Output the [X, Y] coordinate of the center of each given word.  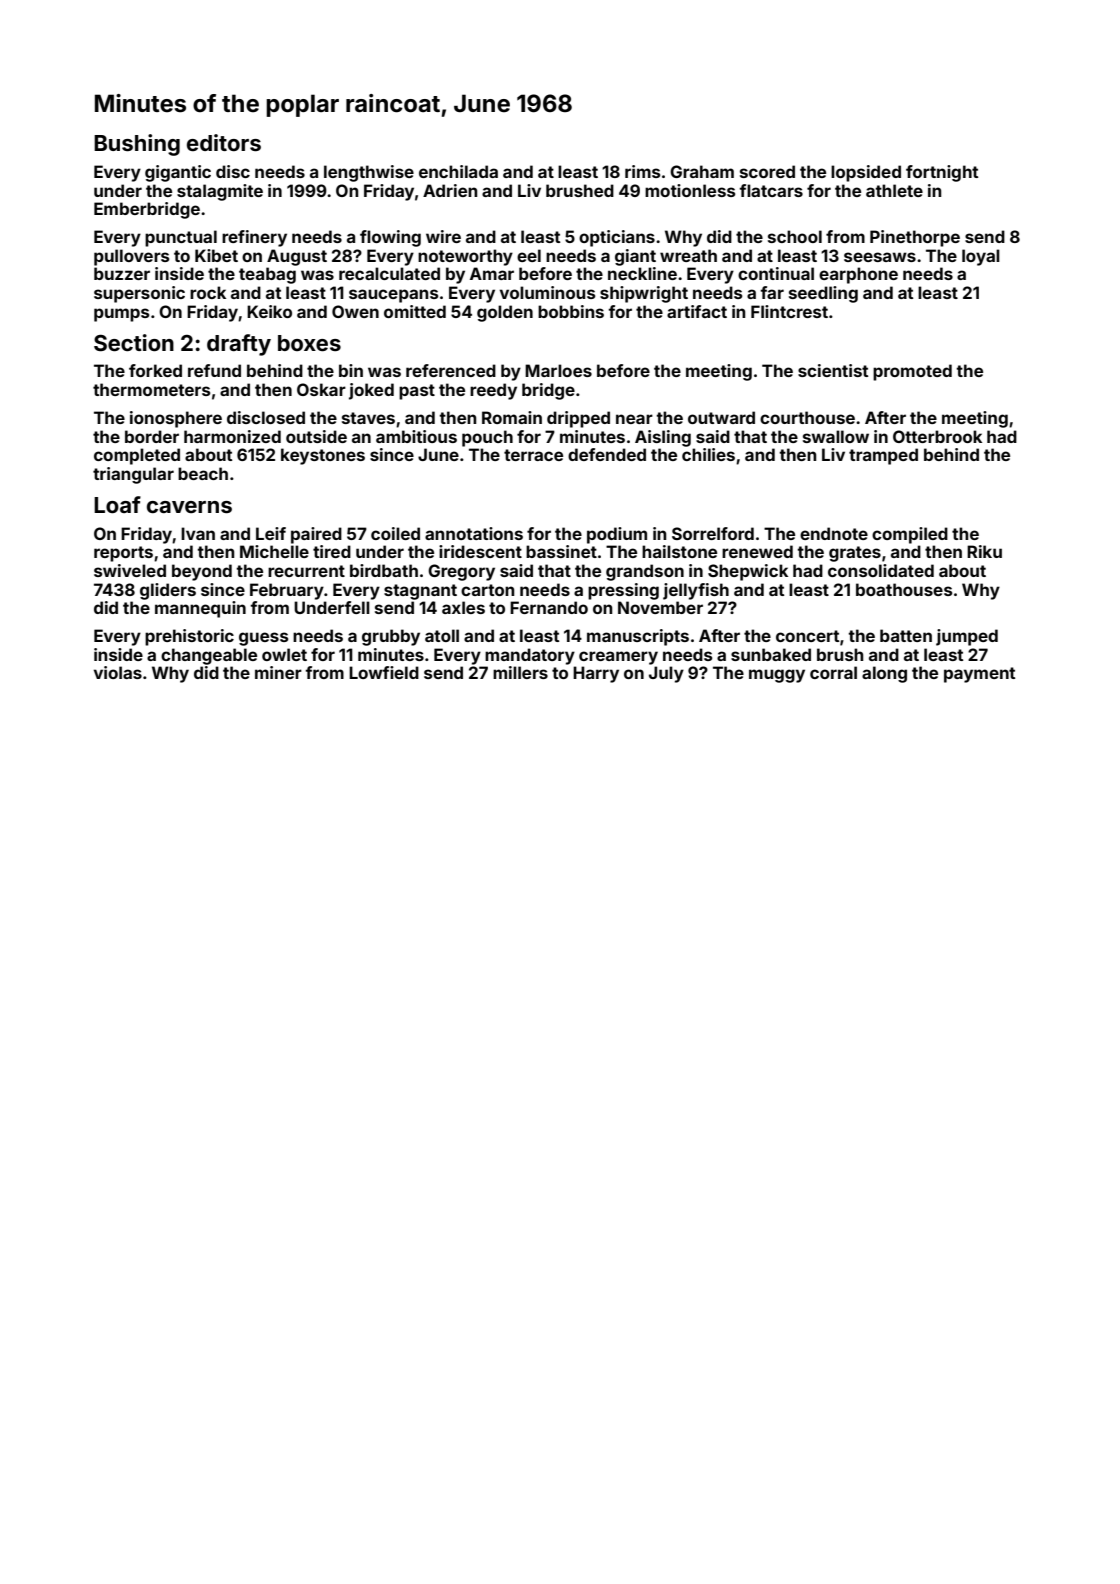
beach [203, 473]
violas [118, 672]
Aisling [663, 438]
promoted [912, 372]
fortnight [942, 173]
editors [224, 142]
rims [642, 171]
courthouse [807, 417]
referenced [451, 370]
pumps [121, 315]
